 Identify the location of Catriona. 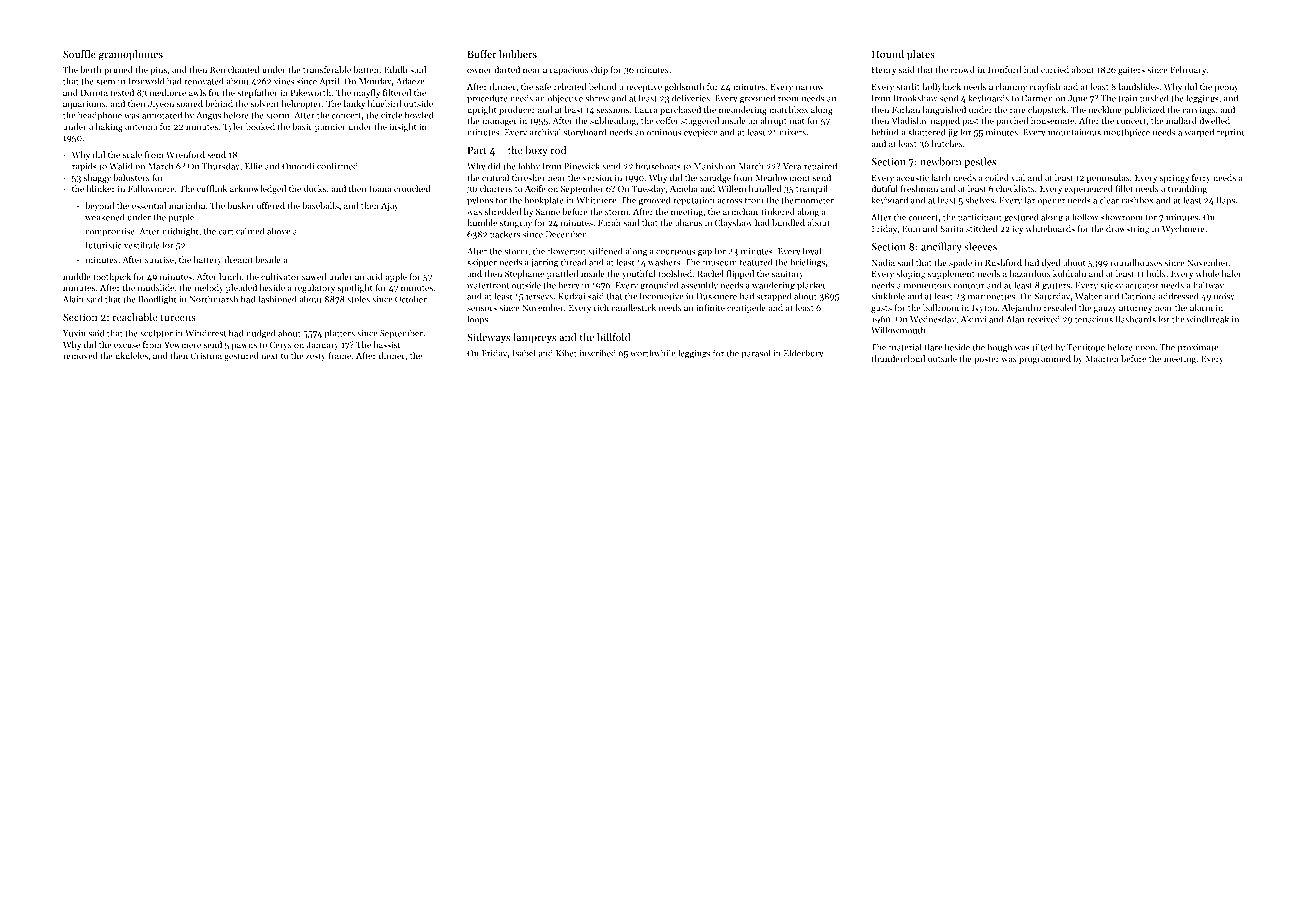
(1139, 296).
